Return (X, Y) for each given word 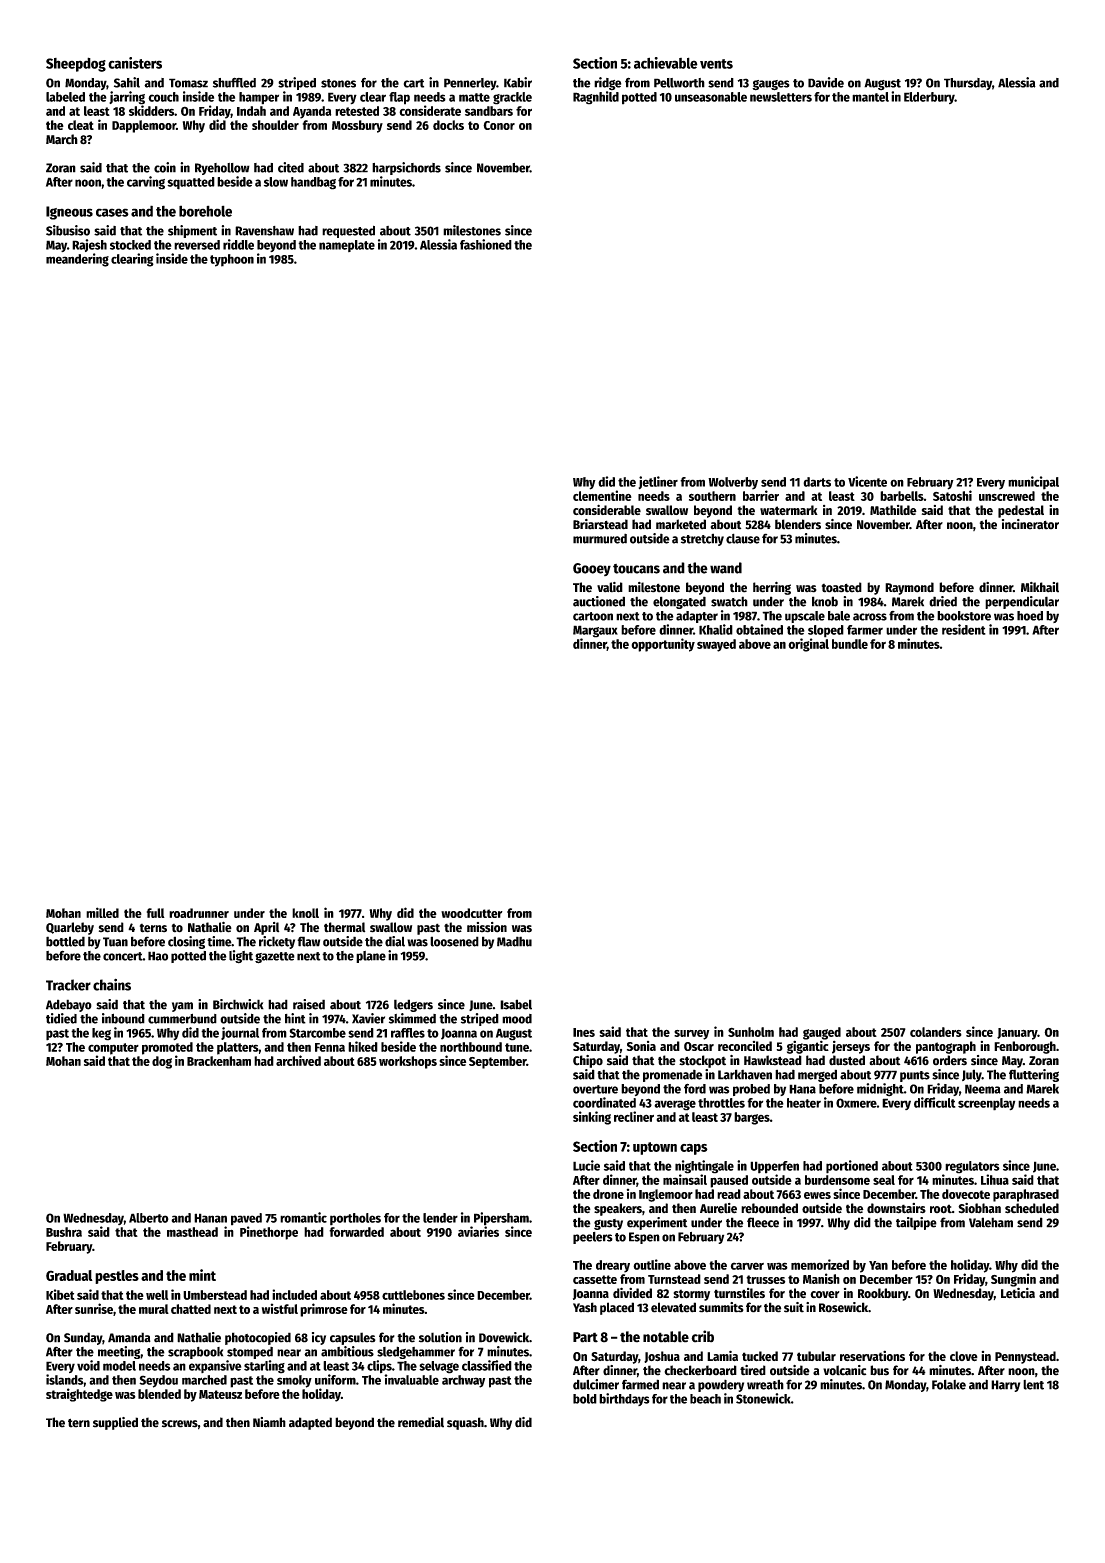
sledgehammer (416, 1352)
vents (716, 64)
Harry (1005, 1386)
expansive (215, 1366)
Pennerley (470, 84)
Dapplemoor (144, 126)
